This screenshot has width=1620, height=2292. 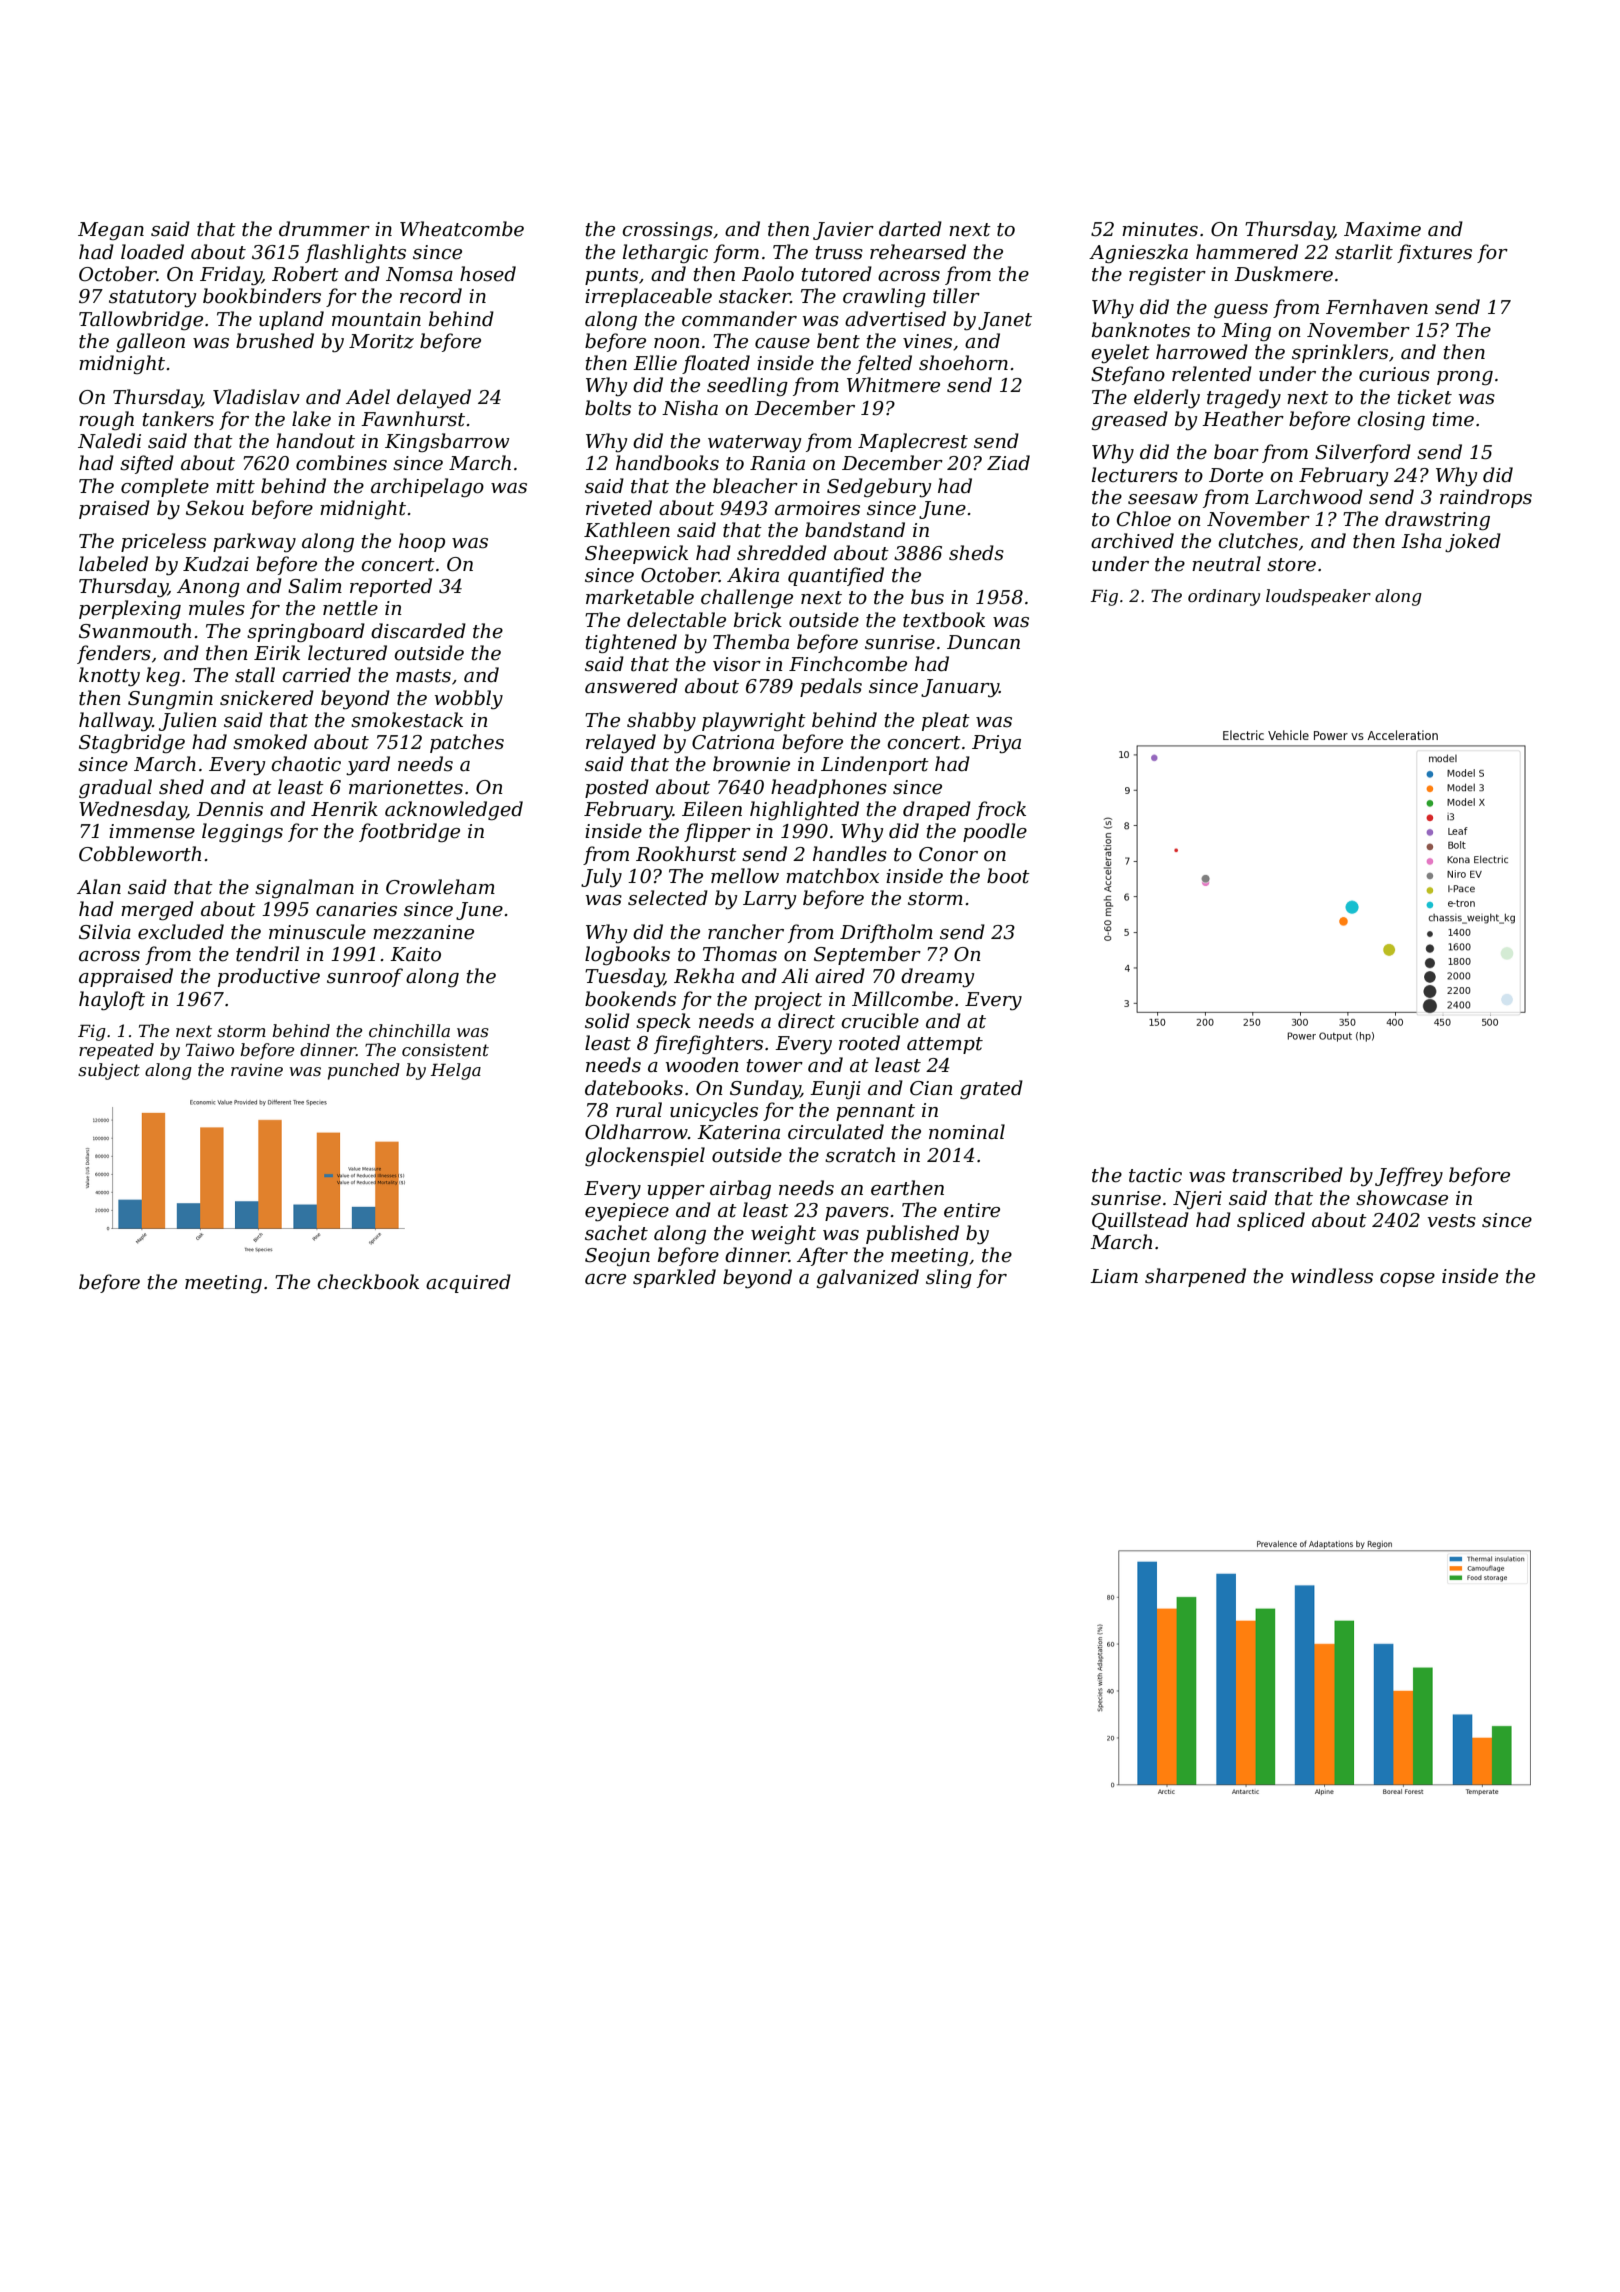 What do you see at coordinates (1160, 229) in the screenshot?
I see `minutes` at bounding box center [1160, 229].
